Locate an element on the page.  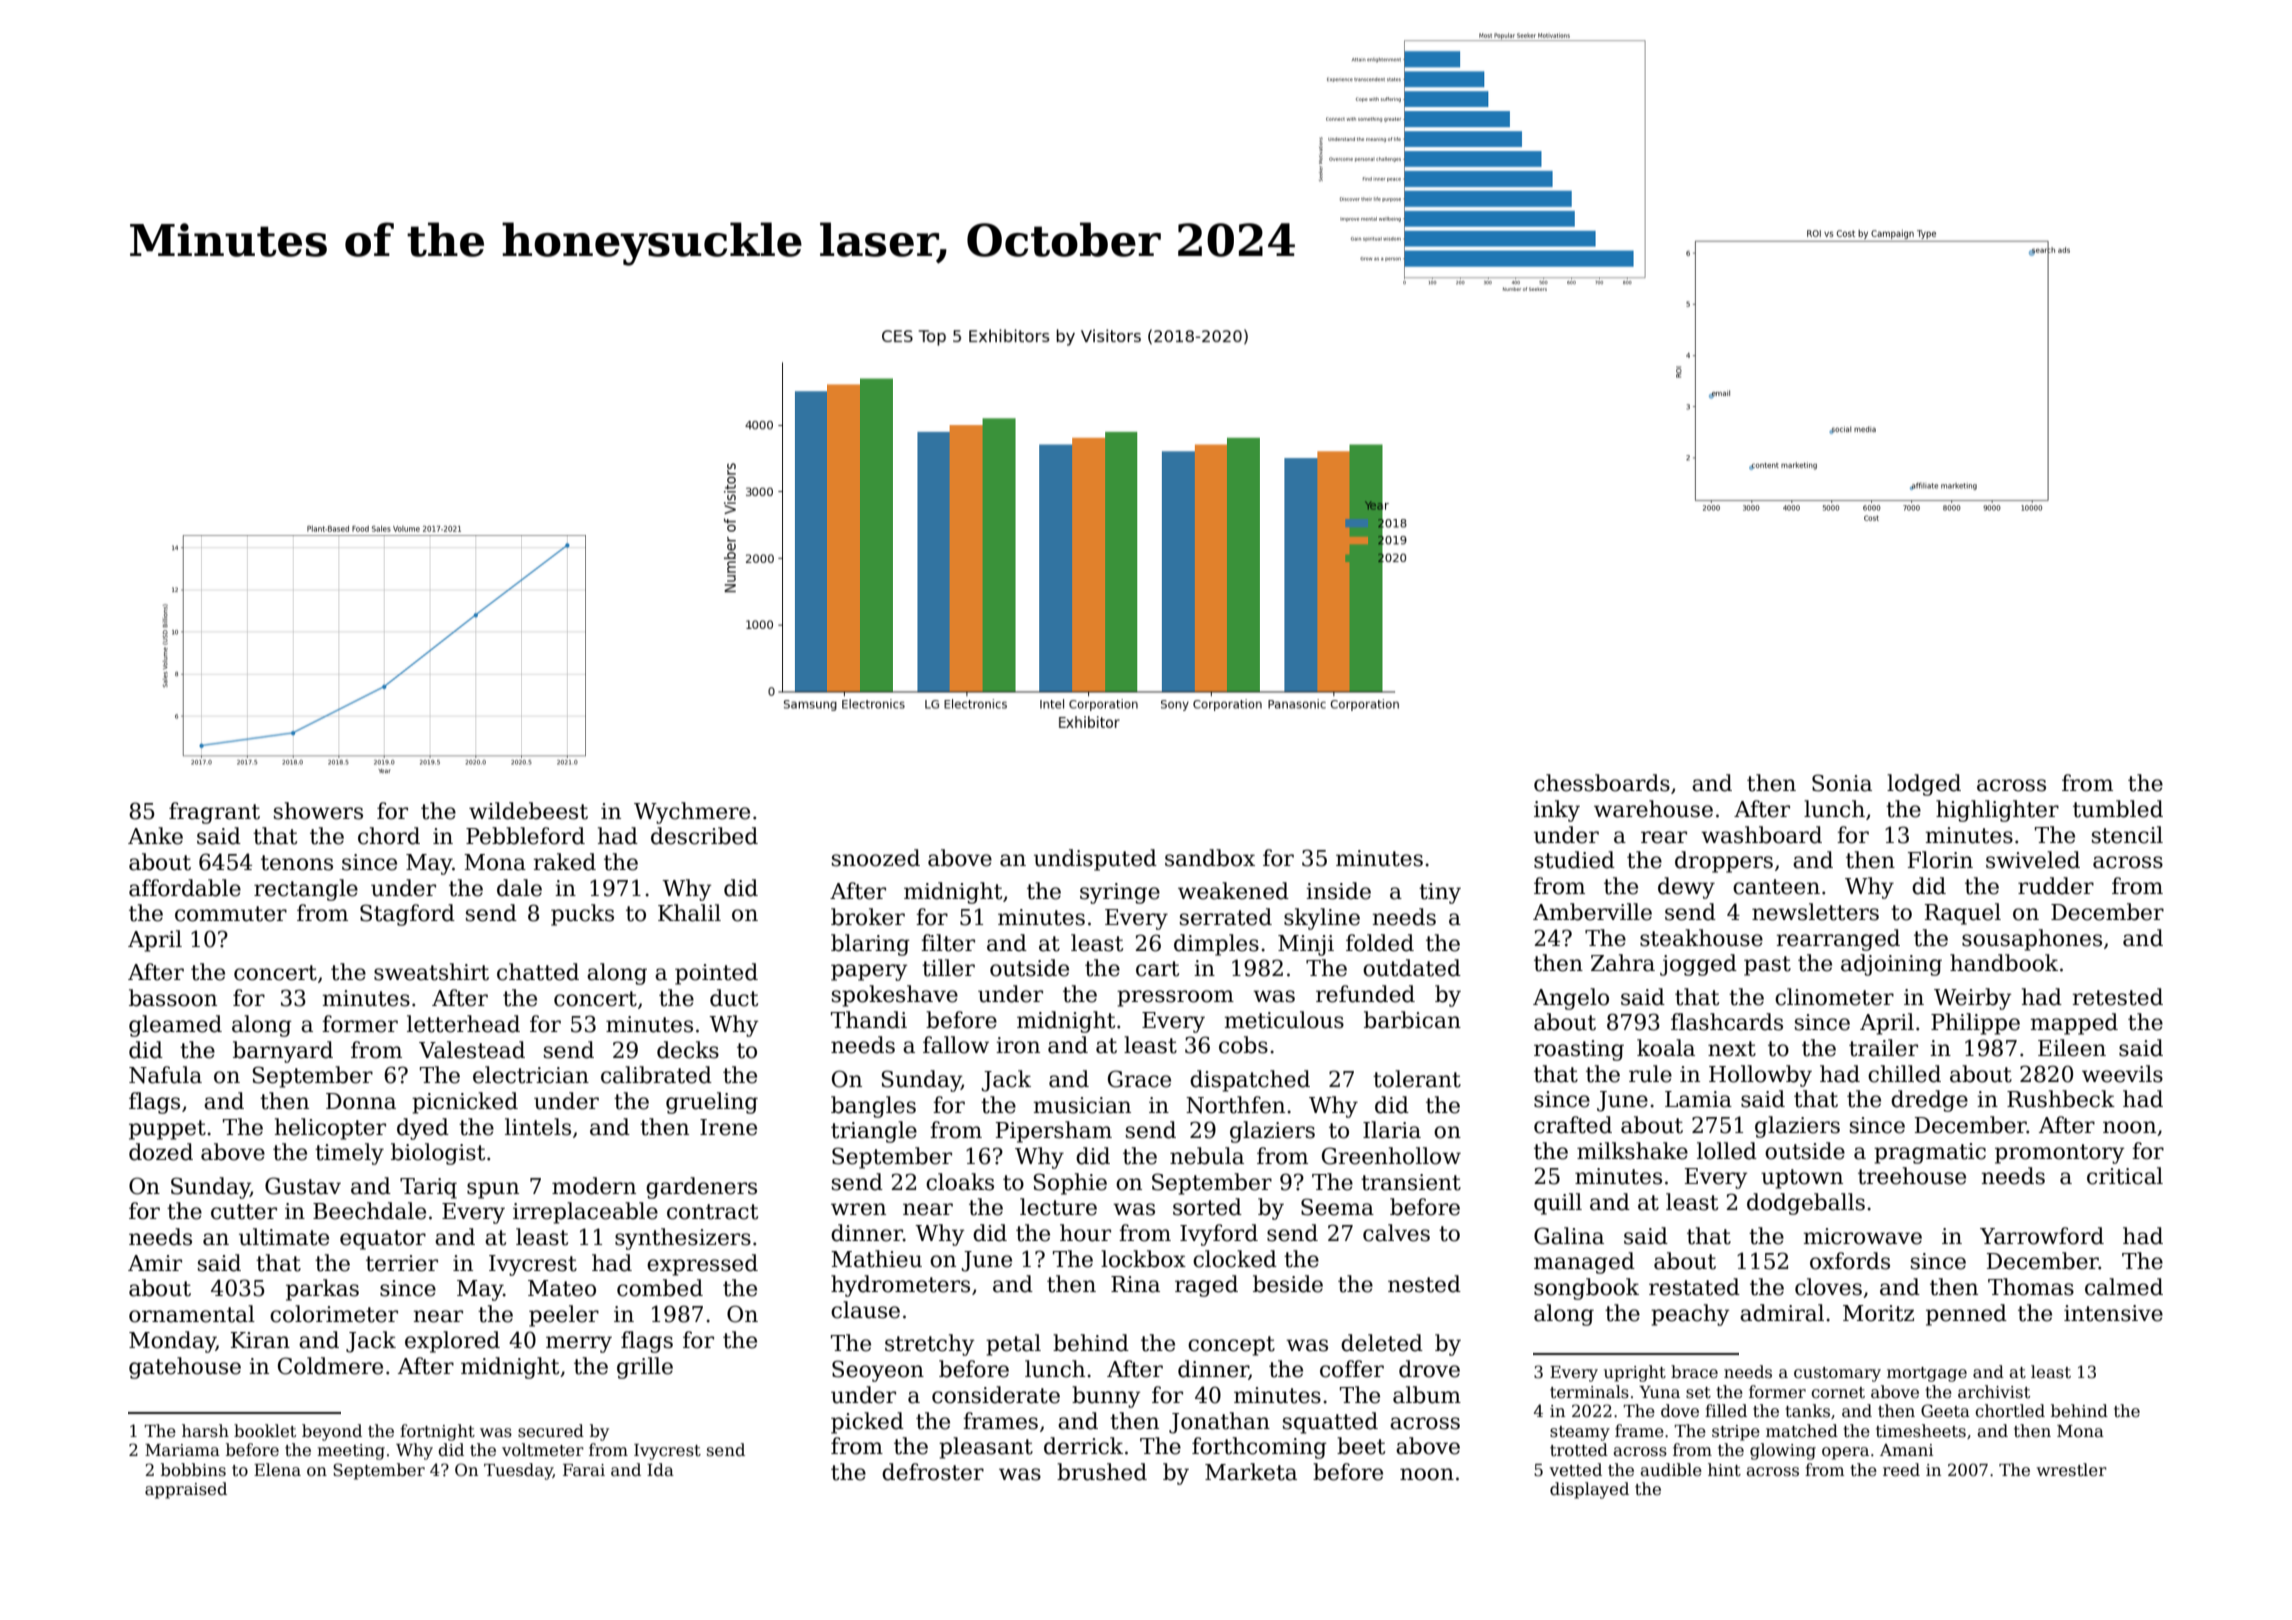
wildebeest is located at coordinates (528, 811).
